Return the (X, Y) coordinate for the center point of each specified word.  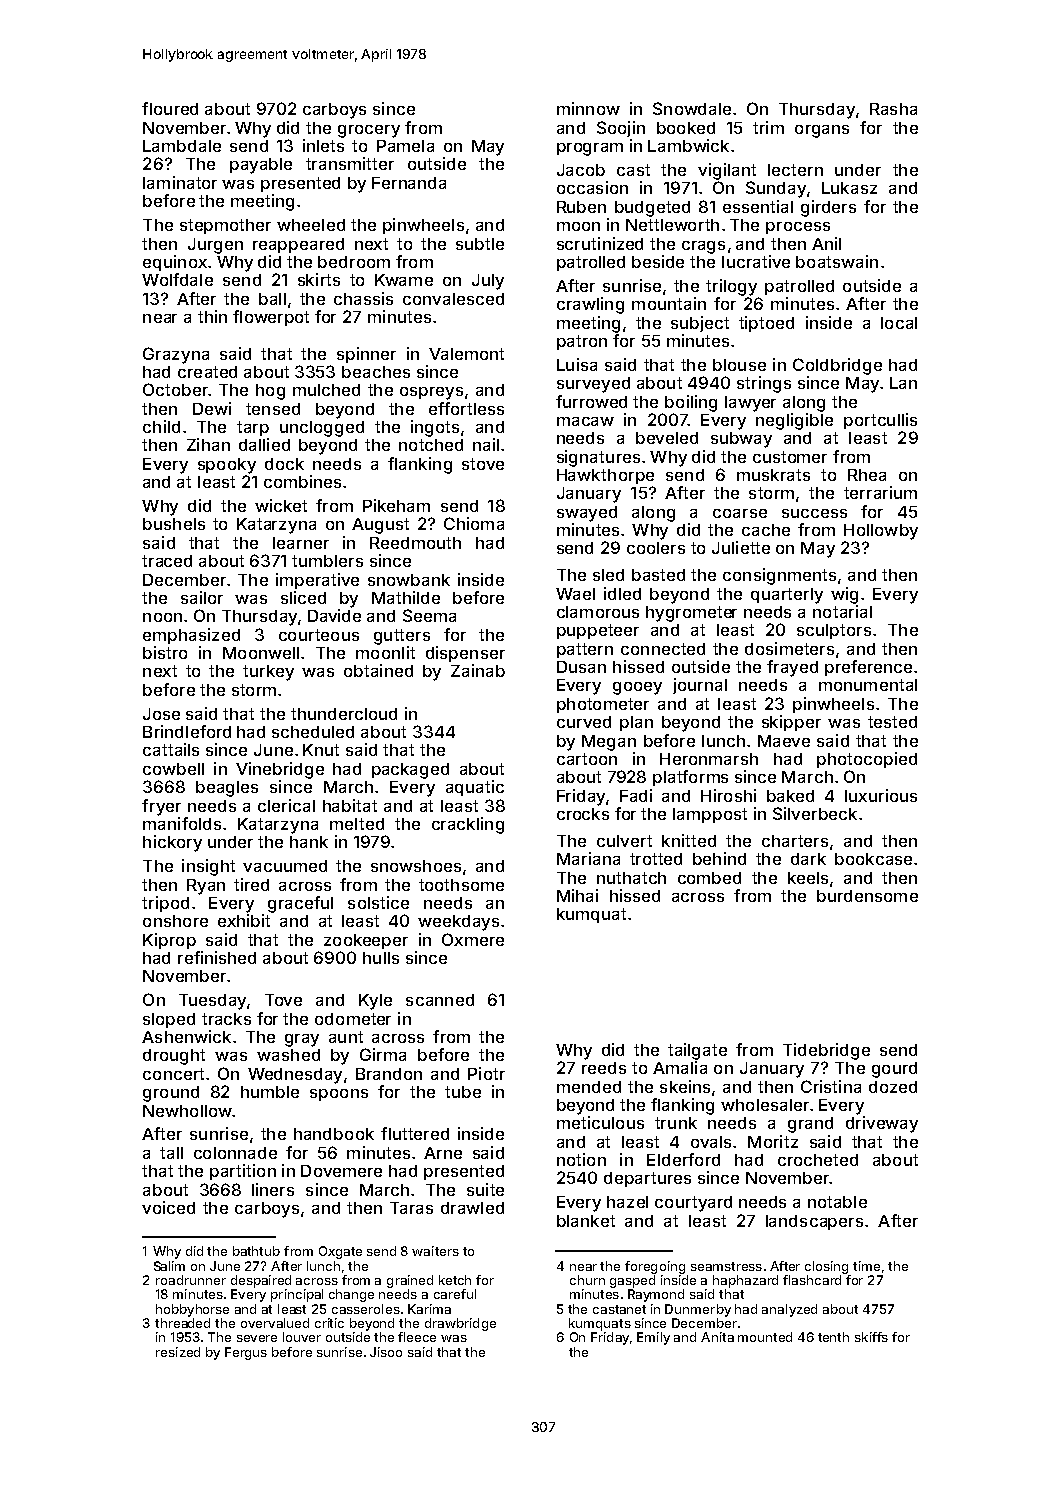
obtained (378, 670)
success (814, 513)
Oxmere (473, 939)
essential (758, 206)
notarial (842, 611)
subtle (480, 244)
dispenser (465, 654)
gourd (894, 1070)
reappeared (298, 245)
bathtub (256, 1251)
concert (173, 1074)
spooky (227, 466)
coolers (656, 548)
